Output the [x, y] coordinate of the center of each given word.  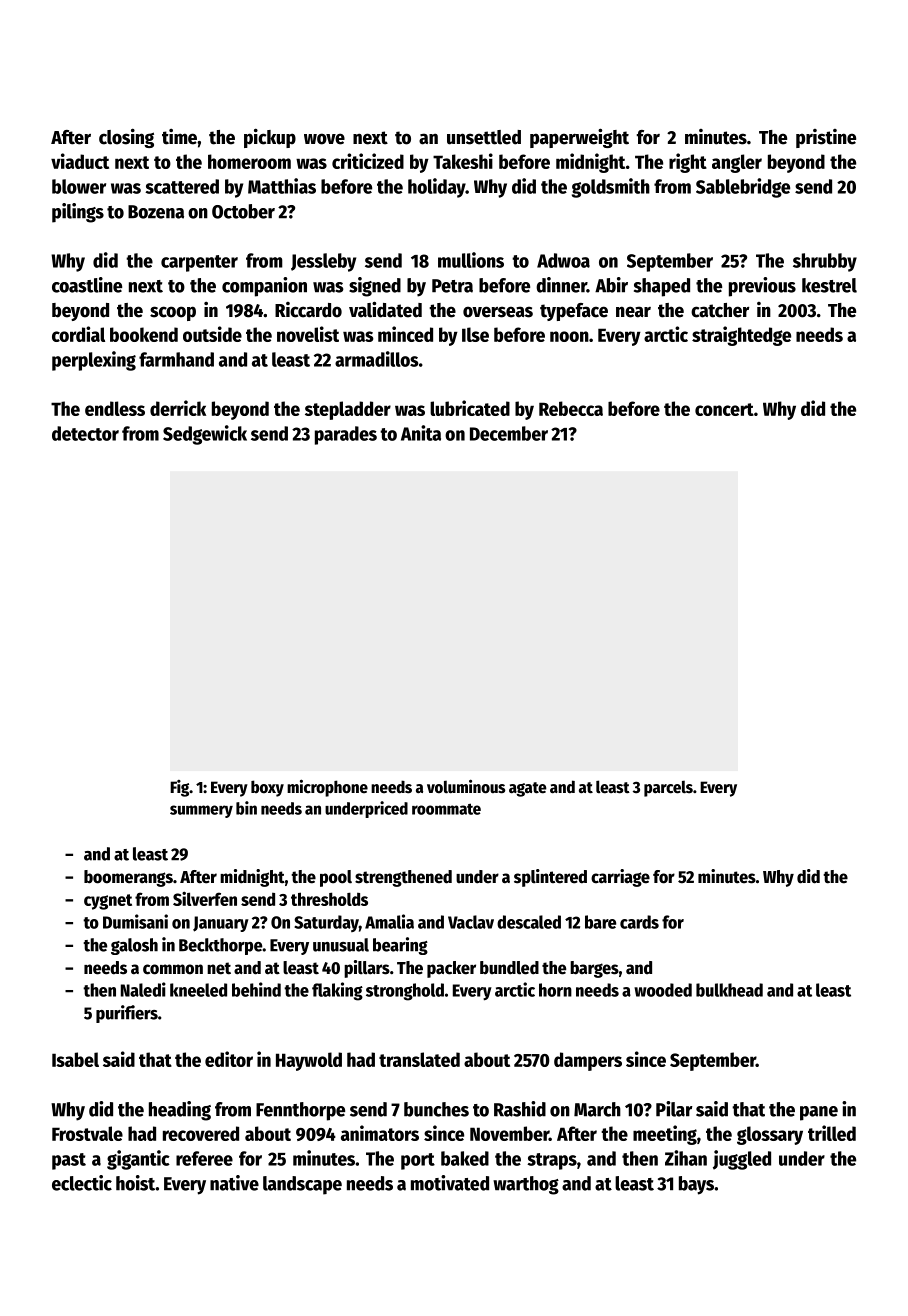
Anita [421, 433]
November [509, 1133]
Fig [179, 788]
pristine [826, 138]
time [179, 137]
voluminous [466, 786]
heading [180, 1111]
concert [724, 409]
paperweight [579, 138]
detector [85, 433]
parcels [668, 788]
